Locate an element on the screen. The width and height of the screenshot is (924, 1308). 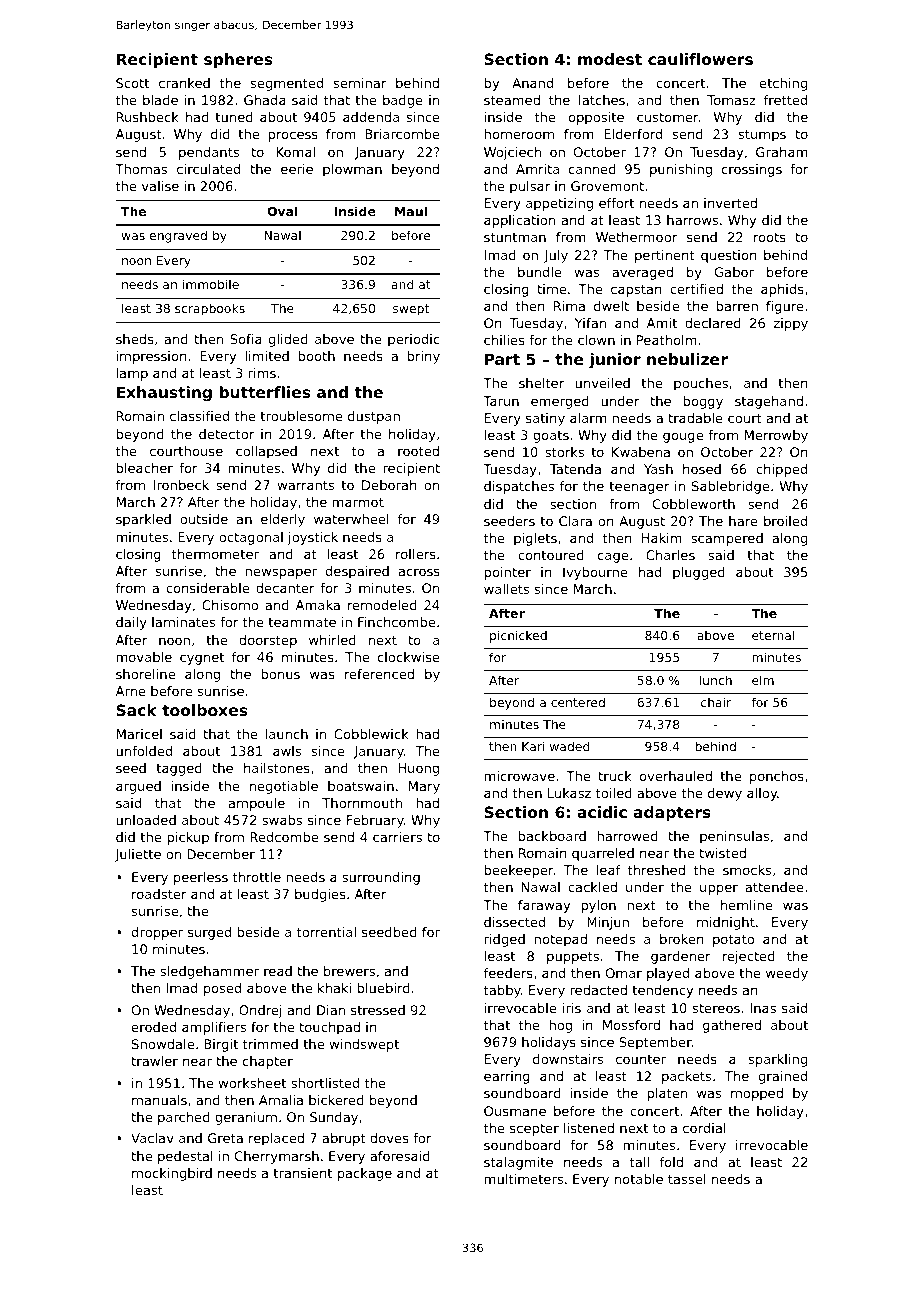
cauliflowers is located at coordinates (700, 59).
